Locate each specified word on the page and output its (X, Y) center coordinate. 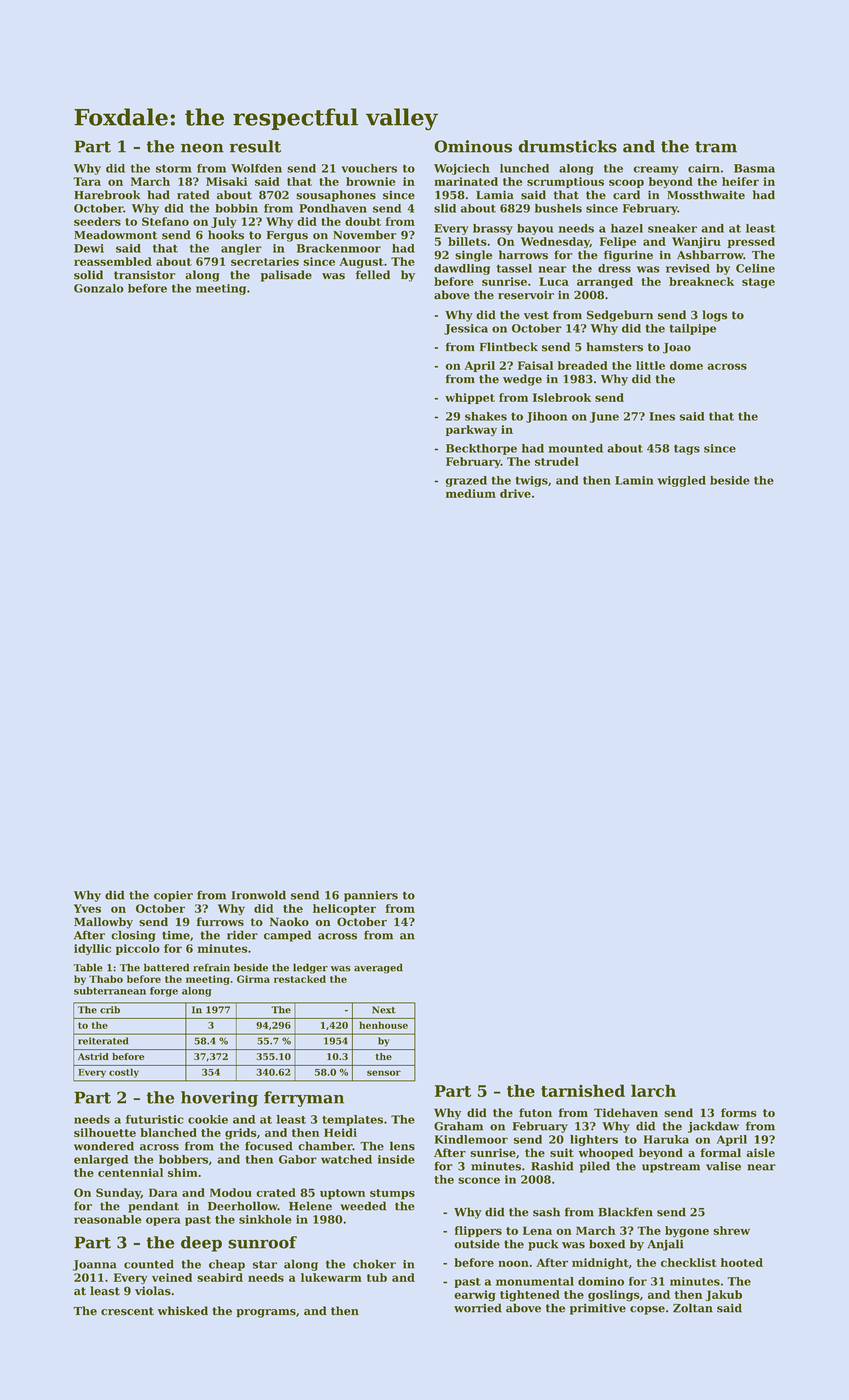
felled (373, 275)
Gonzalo (99, 288)
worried (478, 1308)
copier (173, 896)
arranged (605, 283)
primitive (598, 1309)
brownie (370, 181)
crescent (127, 1311)
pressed (751, 242)
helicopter (344, 909)
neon (202, 148)
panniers (371, 896)
